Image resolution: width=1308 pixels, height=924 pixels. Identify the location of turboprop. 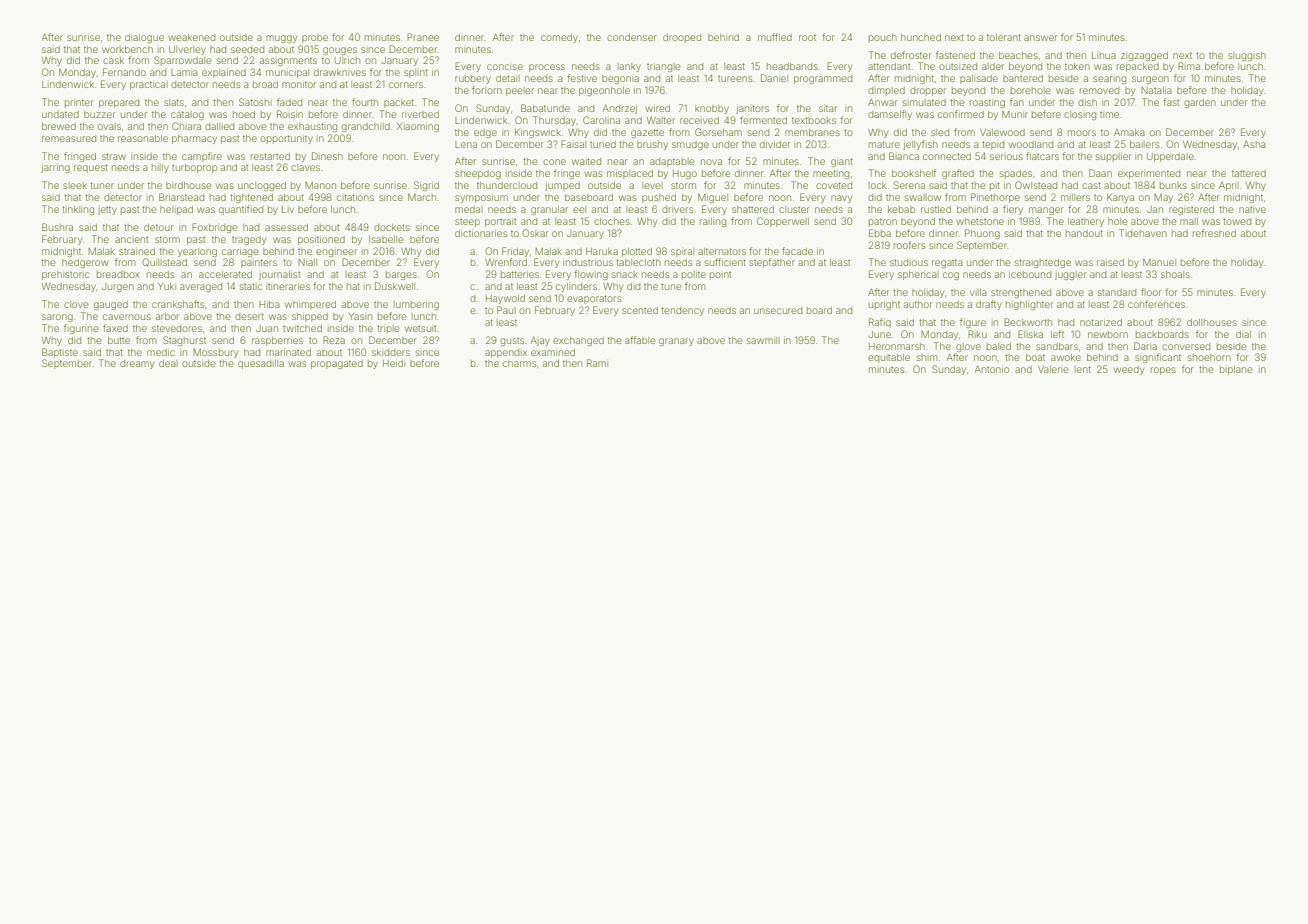
(194, 168).
